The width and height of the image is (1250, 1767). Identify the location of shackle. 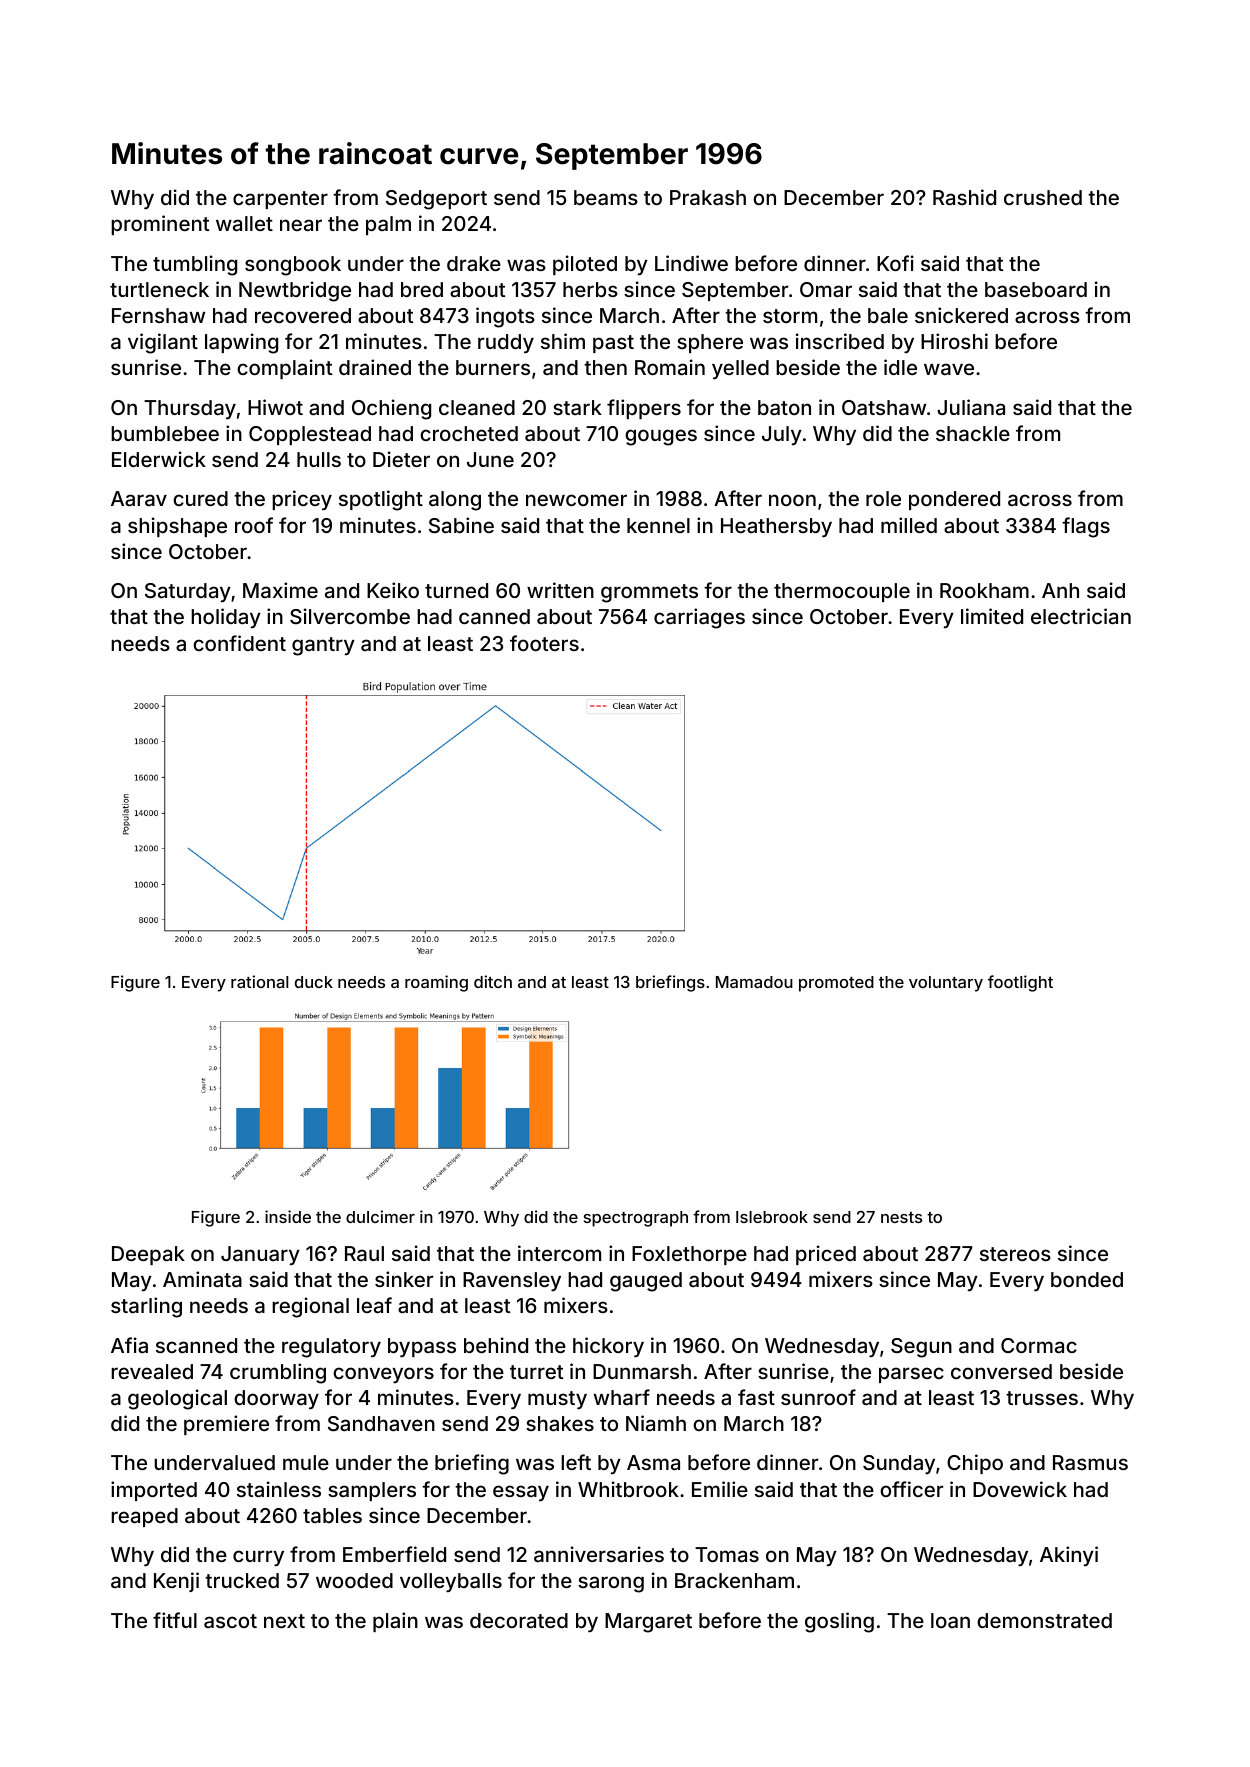
(973, 433).
